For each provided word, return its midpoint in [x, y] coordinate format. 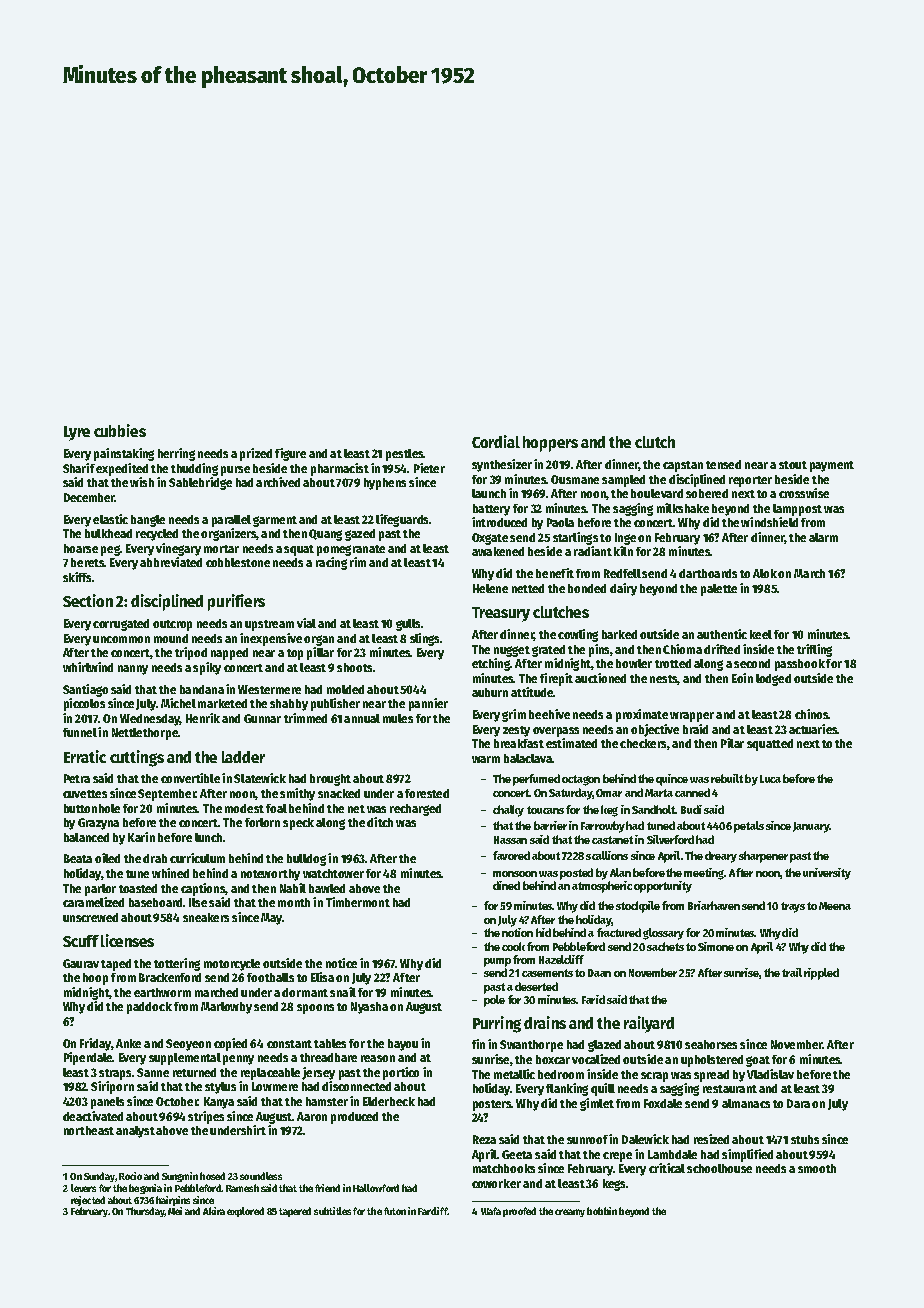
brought [330, 780]
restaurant [730, 1089]
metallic [514, 1074]
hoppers [550, 444]
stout [793, 465]
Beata [78, 858]
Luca [770, 779]
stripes [206, 1117]
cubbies [120, 430]
